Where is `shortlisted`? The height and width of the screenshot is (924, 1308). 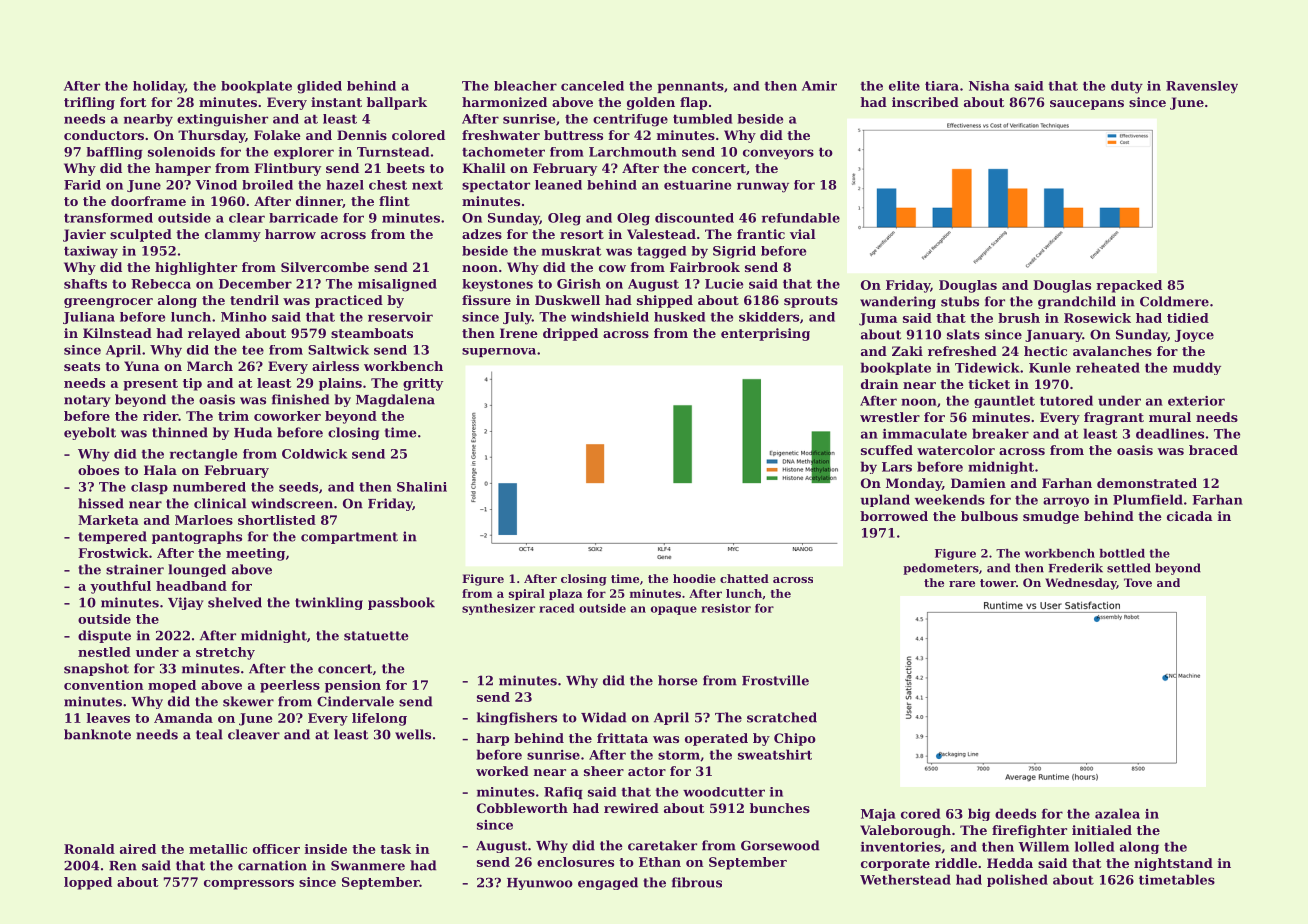
shortlisted is located at coordinates (277, 520).
